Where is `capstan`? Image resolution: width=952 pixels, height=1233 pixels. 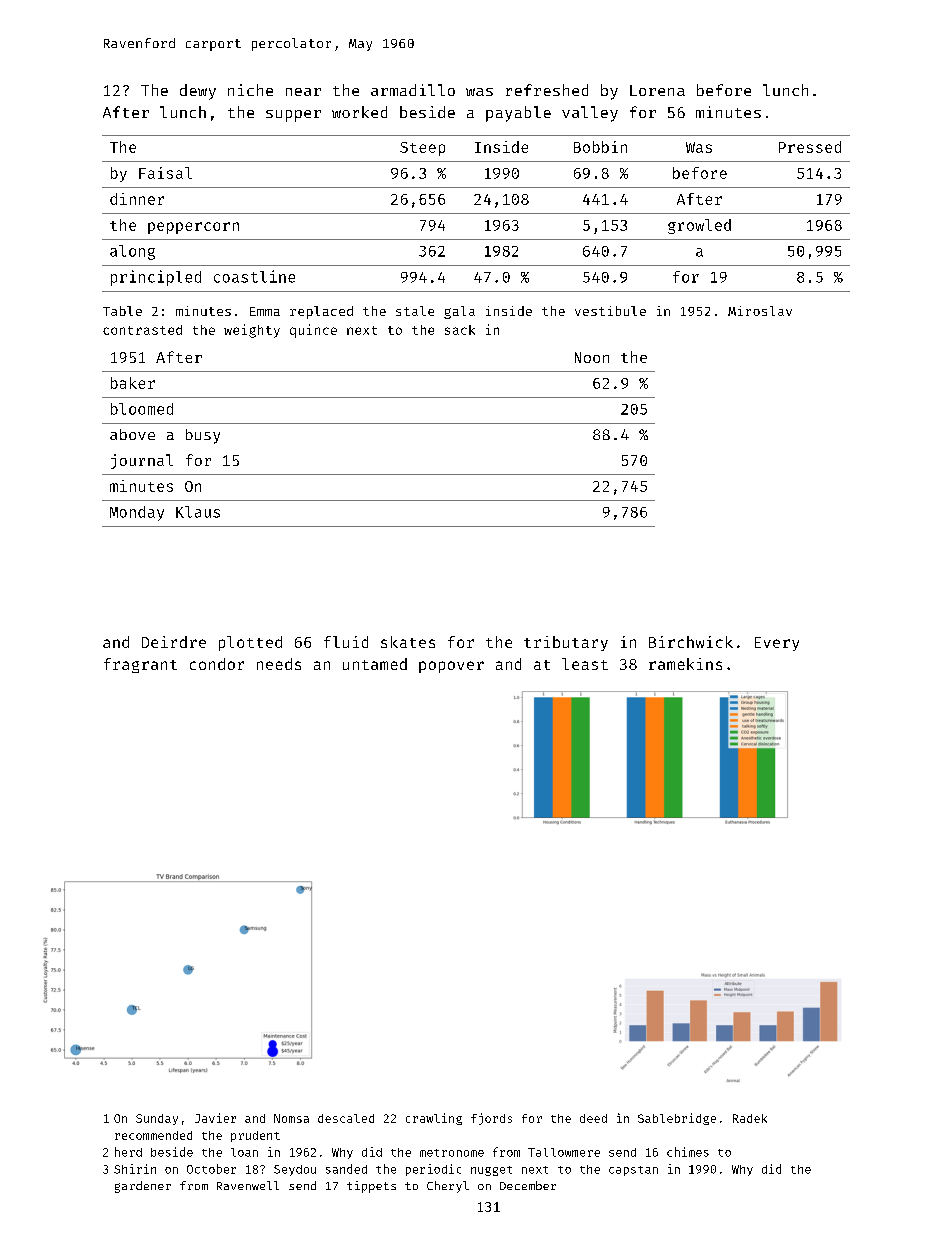
capstan is located at coordinates (633, 1171).
